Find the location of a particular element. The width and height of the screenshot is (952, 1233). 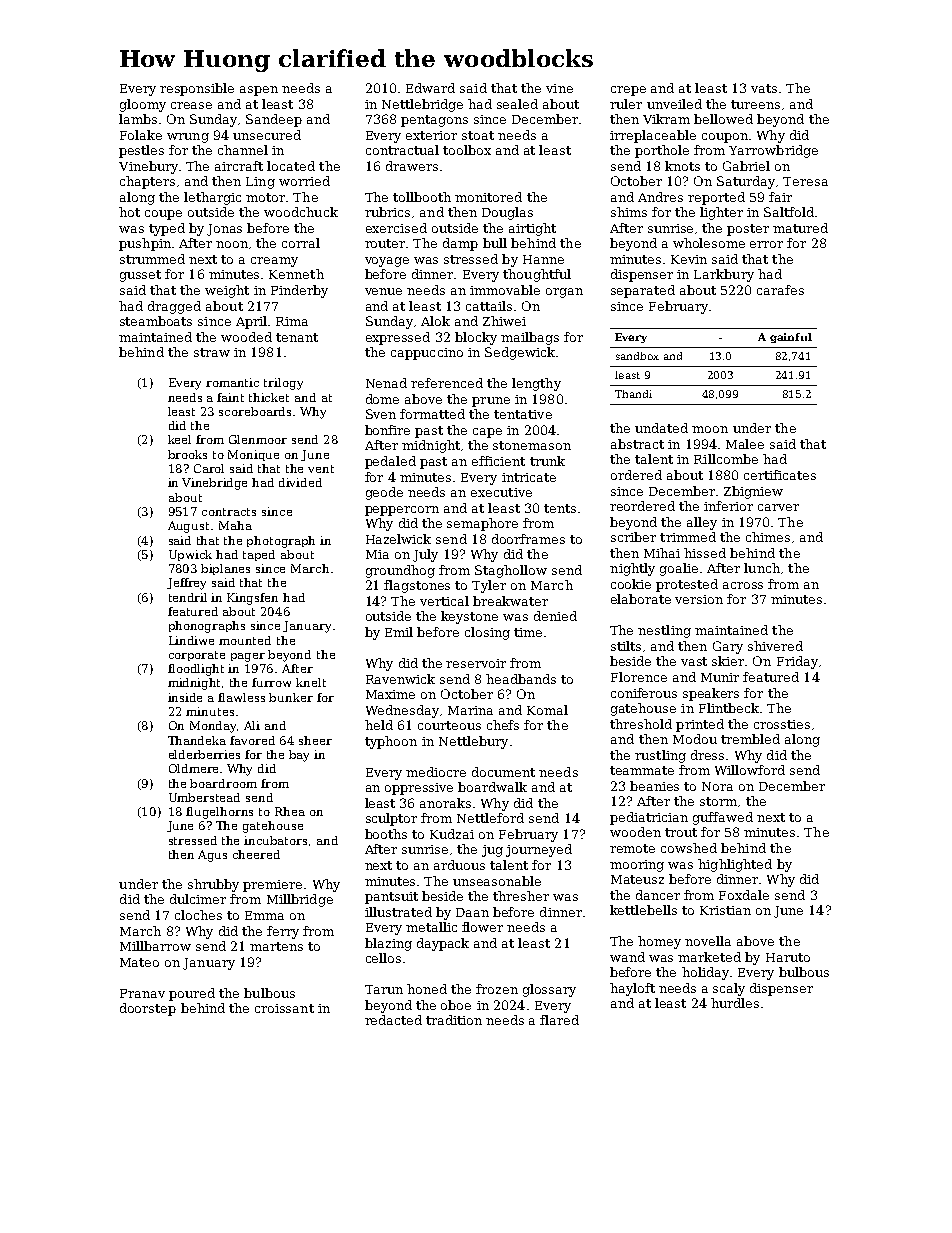

redacted is located at coordinates (393, 1020).
